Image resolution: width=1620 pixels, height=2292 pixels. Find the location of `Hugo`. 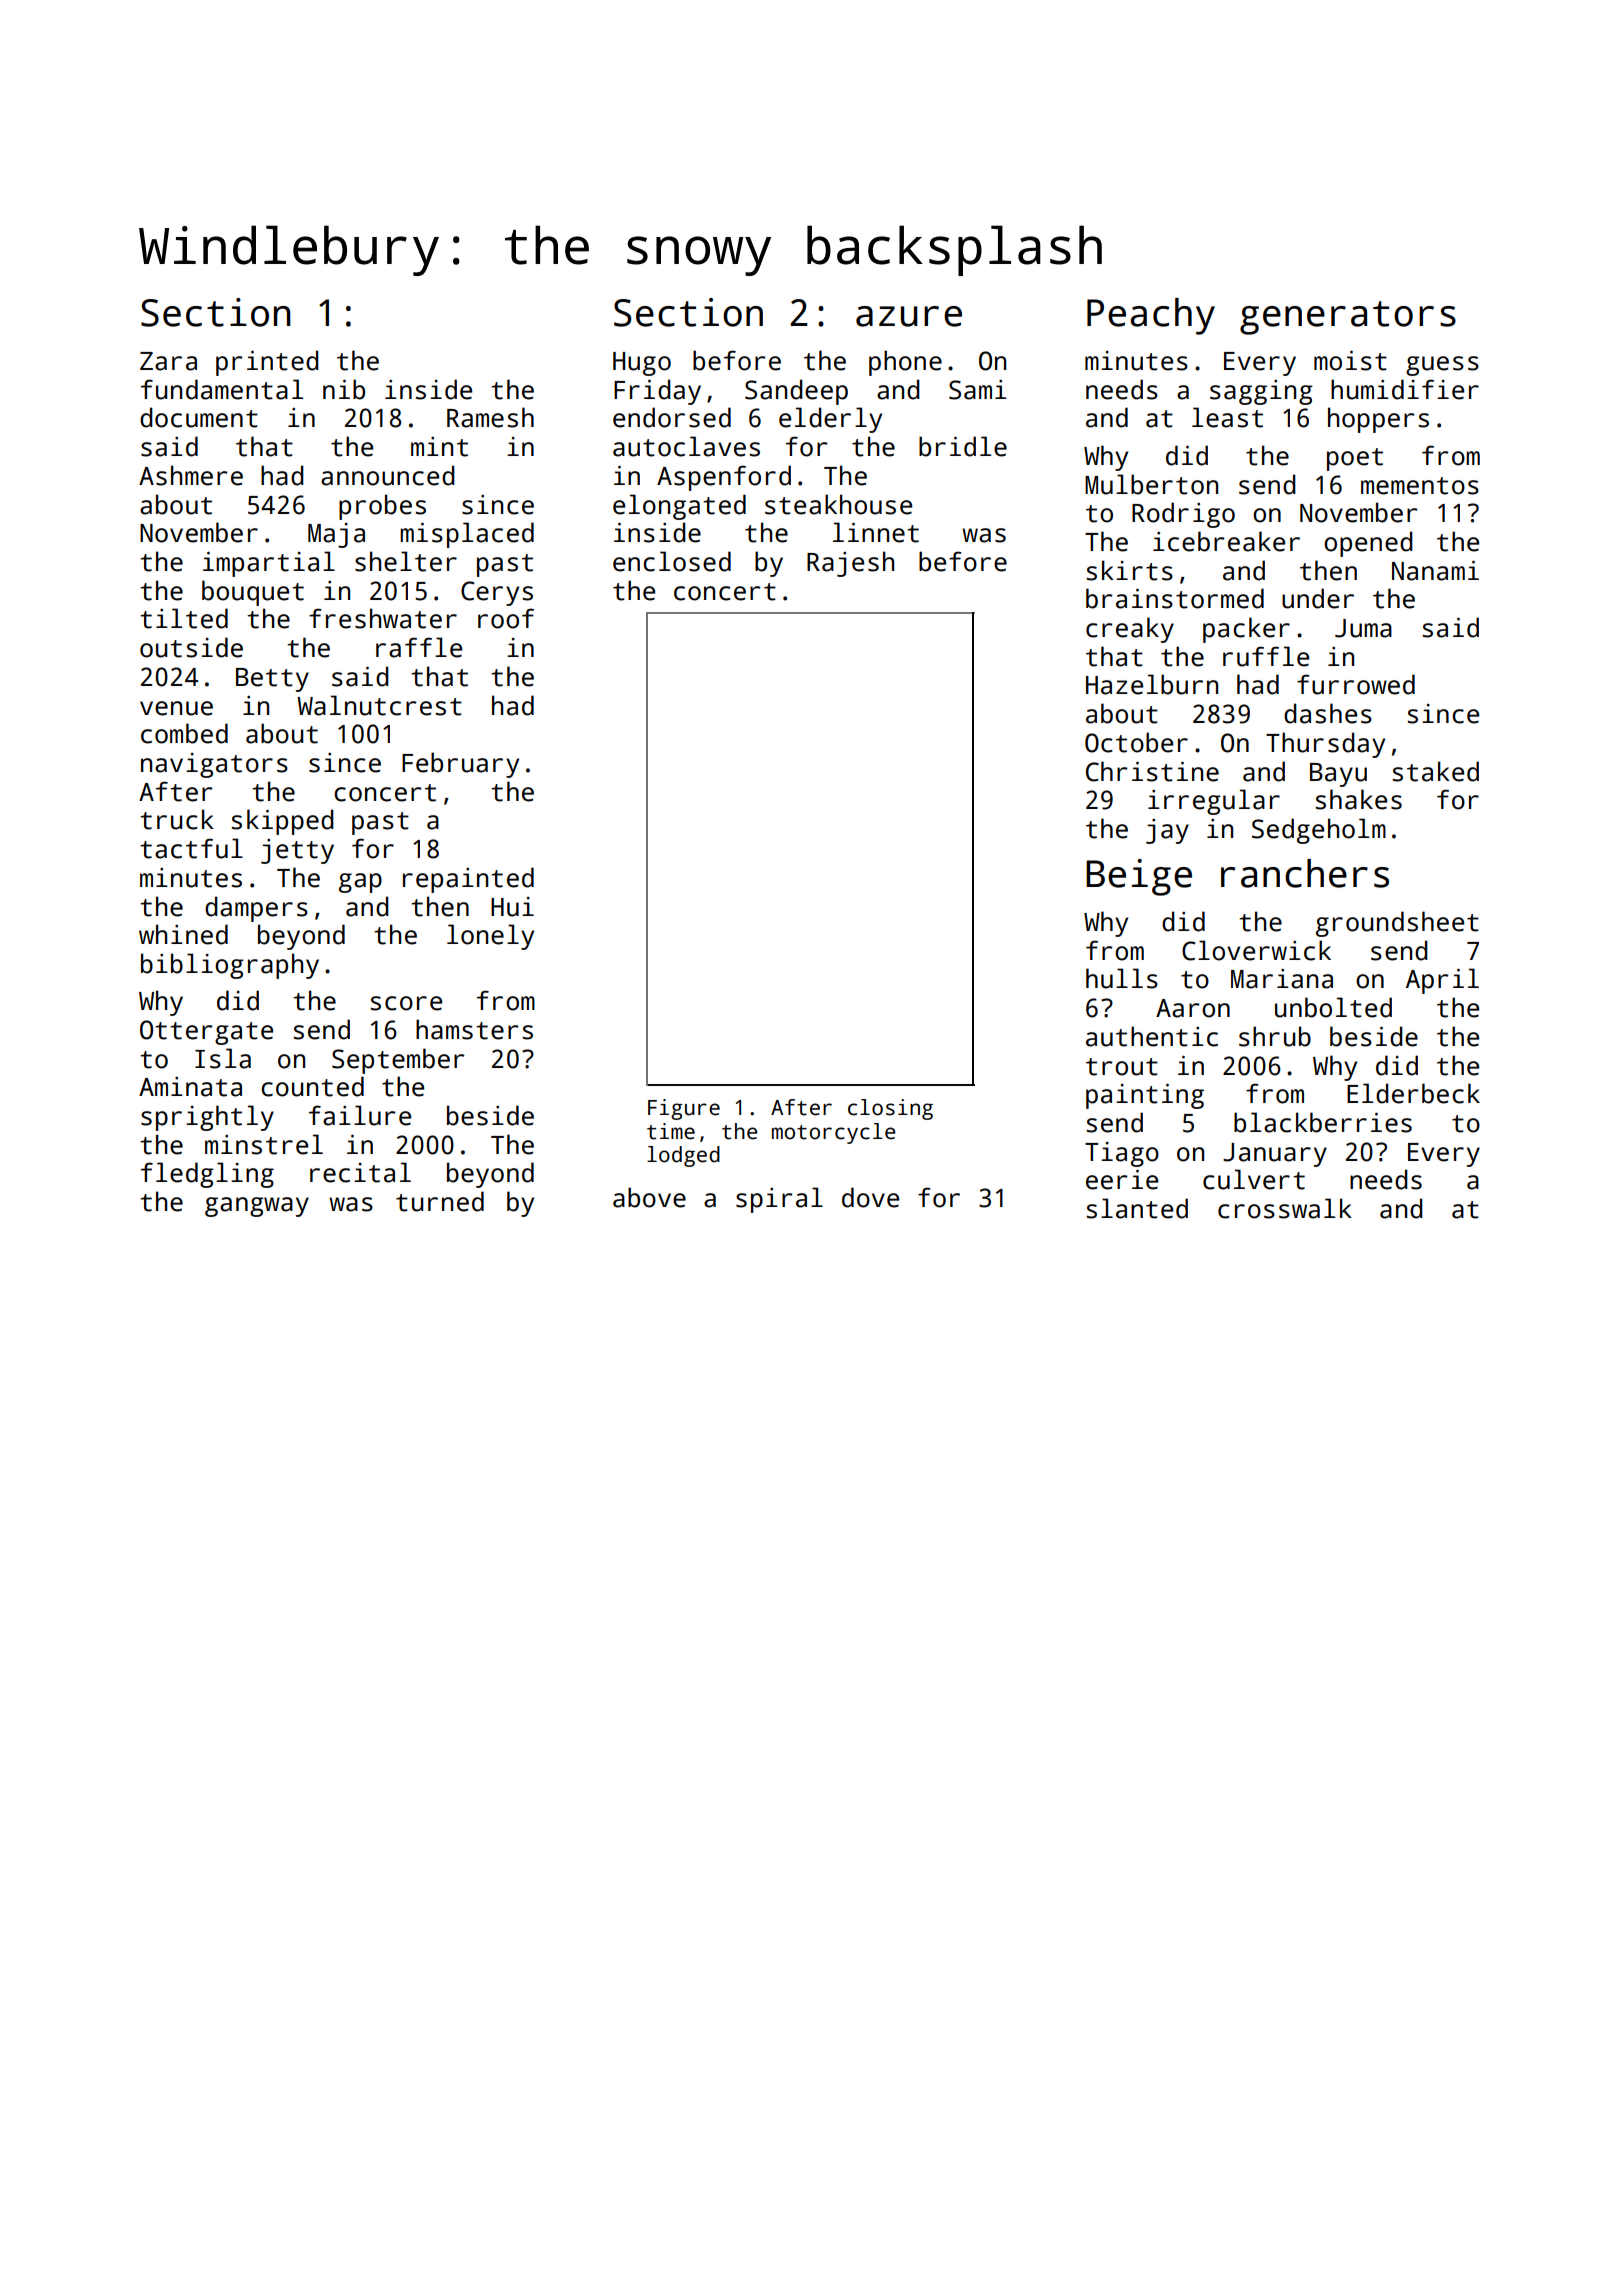

Hugo is located at coordinates (642, 364).
